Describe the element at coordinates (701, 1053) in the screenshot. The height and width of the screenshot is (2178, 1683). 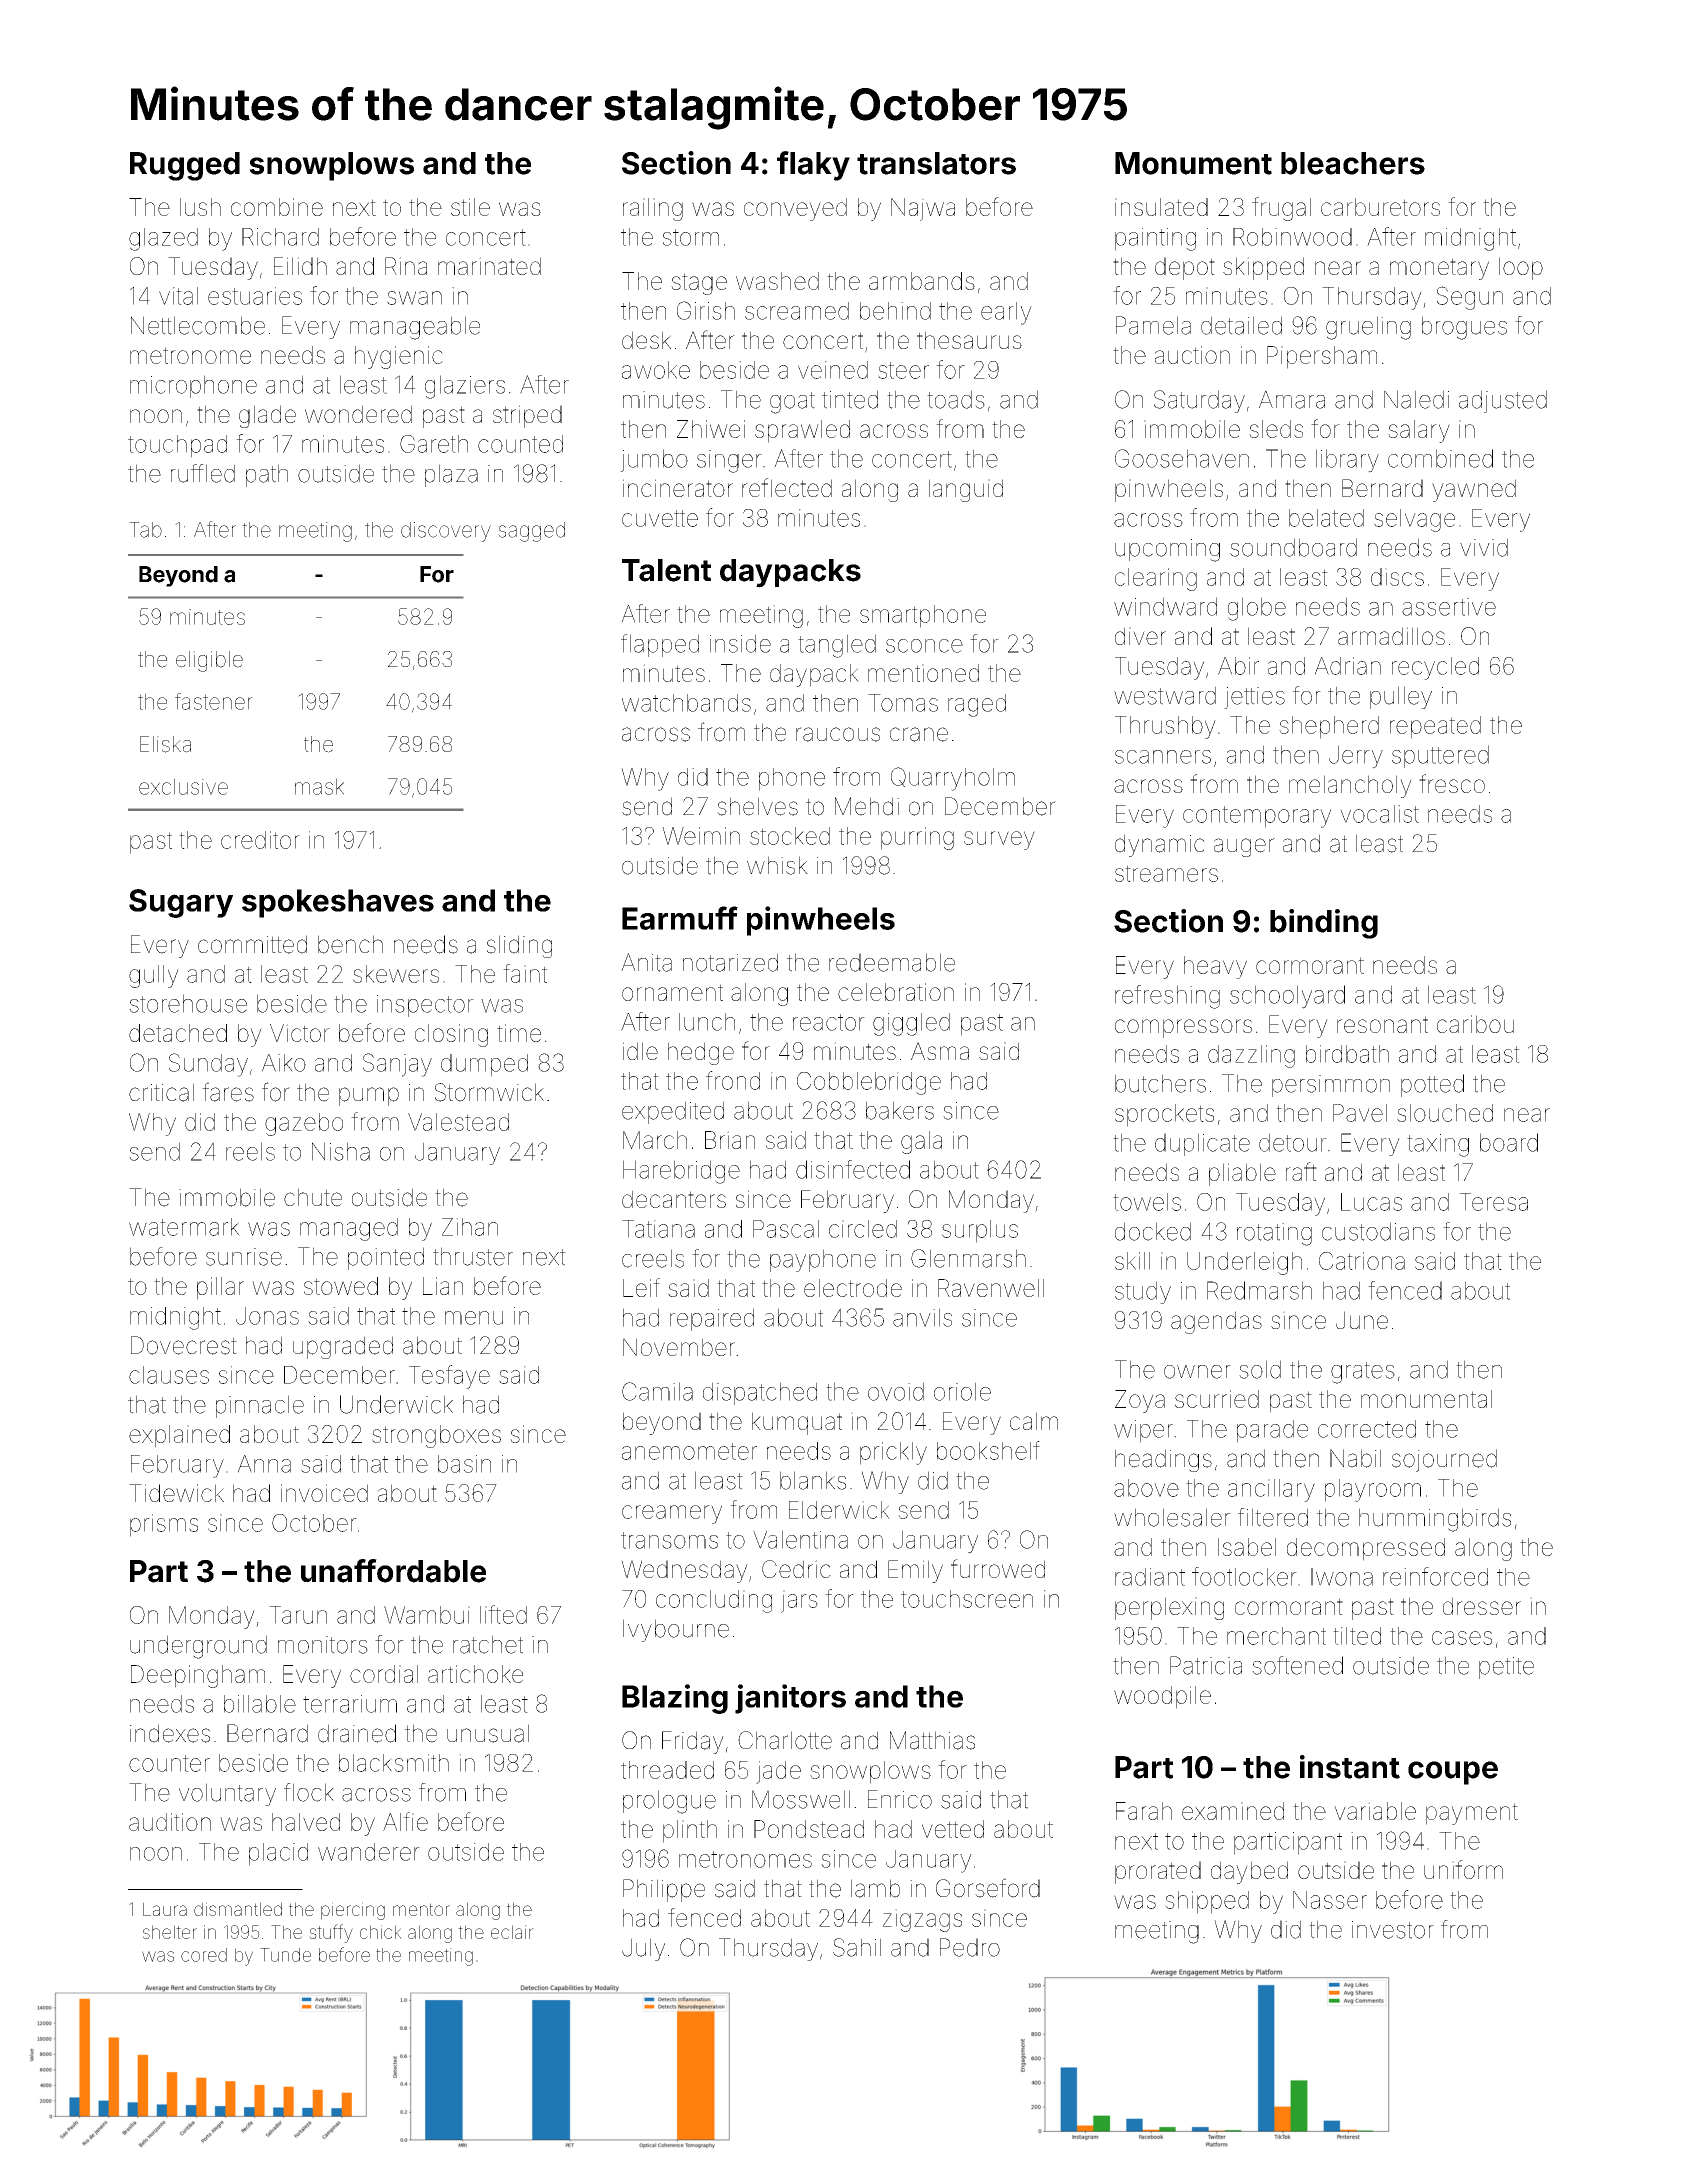
I see `hedge` at that location.
